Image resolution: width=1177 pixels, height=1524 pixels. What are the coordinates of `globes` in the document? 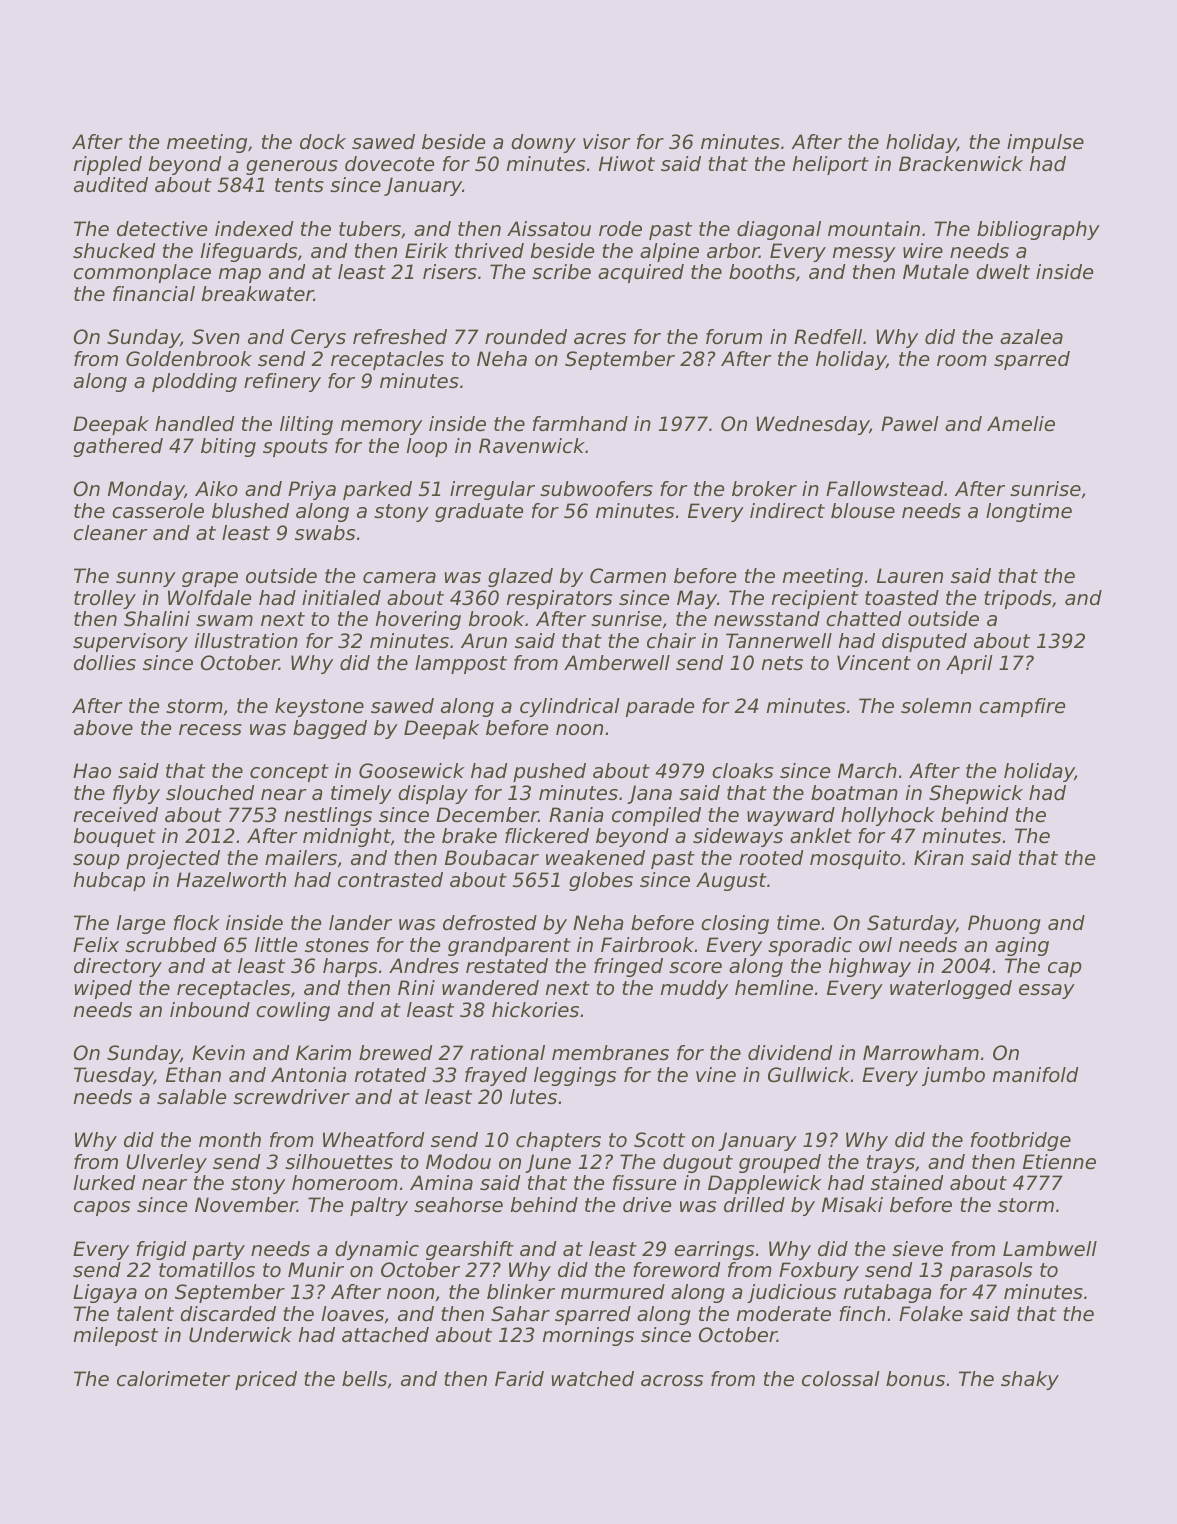 It's located at (601, 881).
